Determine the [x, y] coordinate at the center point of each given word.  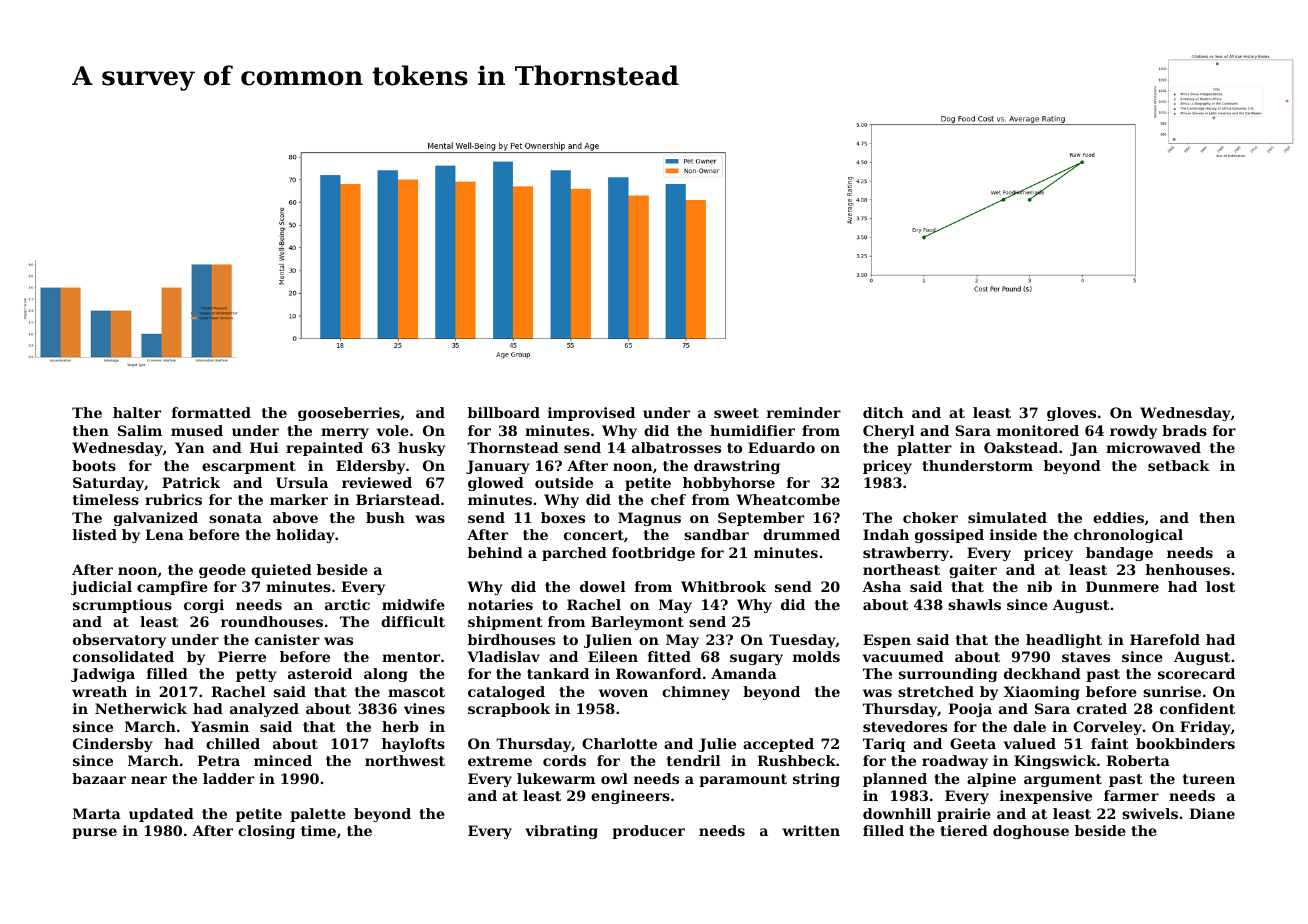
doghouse [1031, 832]
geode [222, 571]
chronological [1128, 536]
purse [94, 833]
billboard [504, 412]
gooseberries [349, 414]
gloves [1071, 414]
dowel [603, 586]
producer [648, 832]
